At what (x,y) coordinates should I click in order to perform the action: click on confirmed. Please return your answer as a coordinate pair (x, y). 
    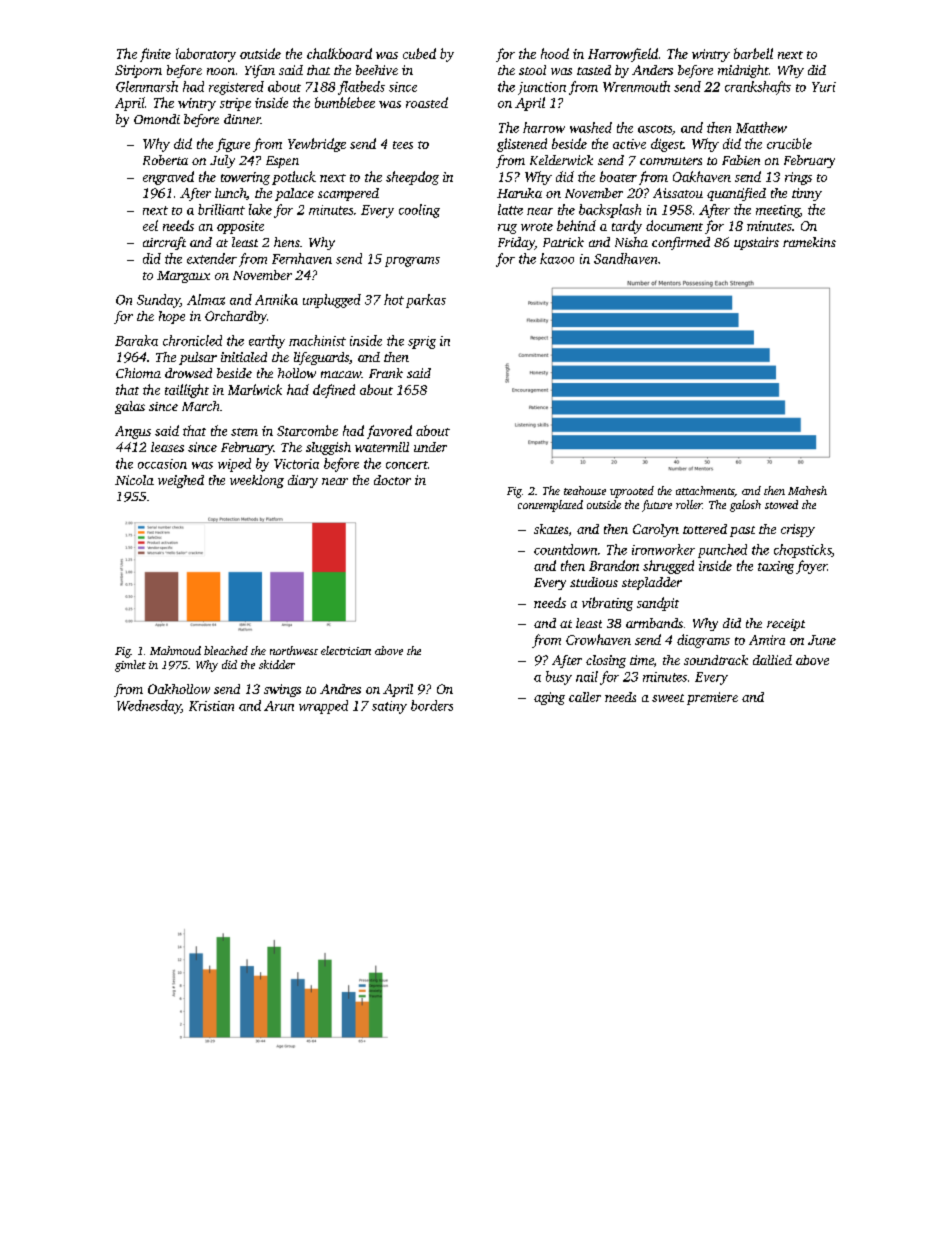
    Looking at the image, I should click on (681, 243).
